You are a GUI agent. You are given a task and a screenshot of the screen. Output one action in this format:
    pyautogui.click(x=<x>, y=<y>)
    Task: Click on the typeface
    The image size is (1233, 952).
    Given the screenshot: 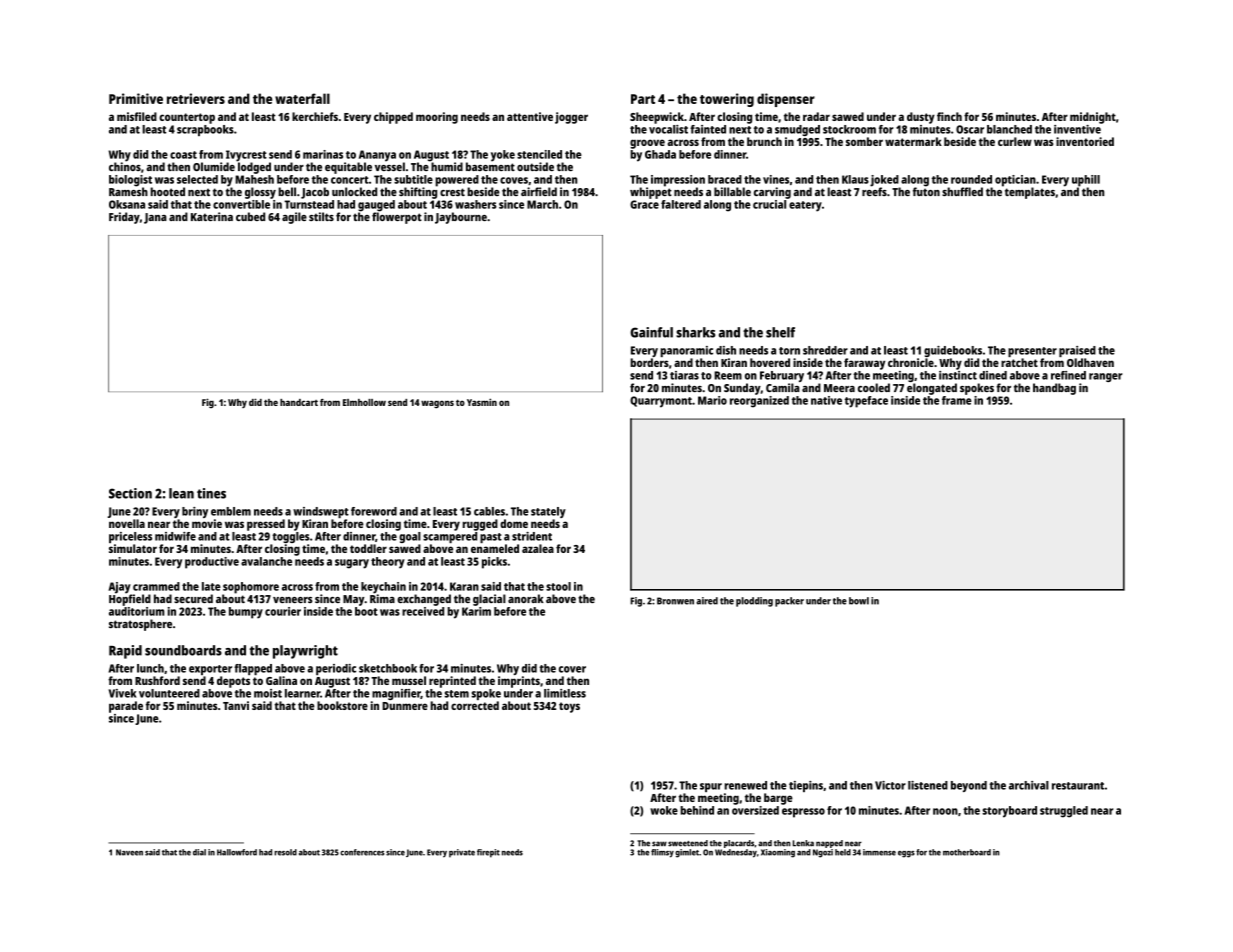 What is the action you would take?
    pyautogui.click(x=866, y=402)
